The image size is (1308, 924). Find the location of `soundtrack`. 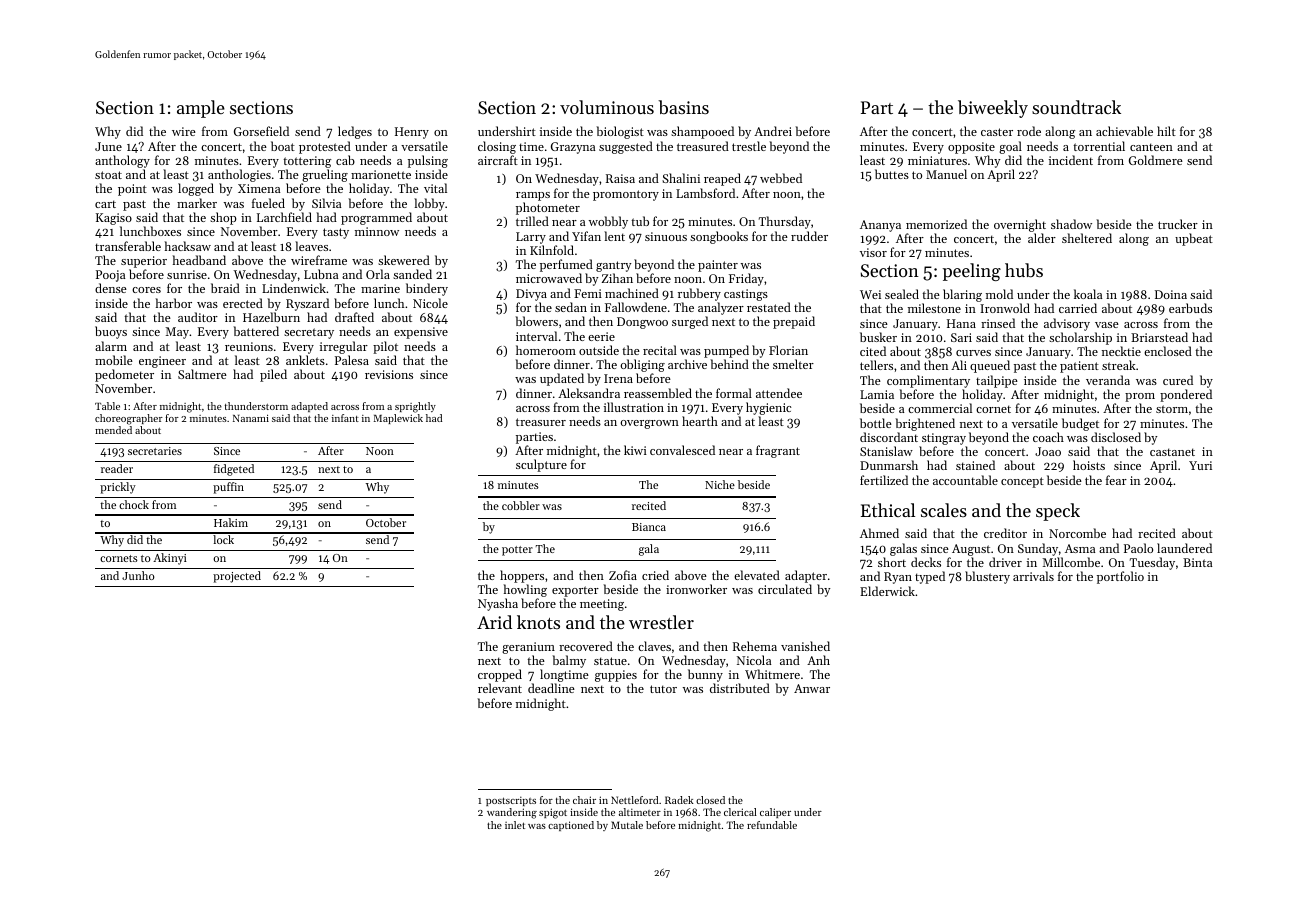

soundtrack is located at coordinates (1076, 107).
